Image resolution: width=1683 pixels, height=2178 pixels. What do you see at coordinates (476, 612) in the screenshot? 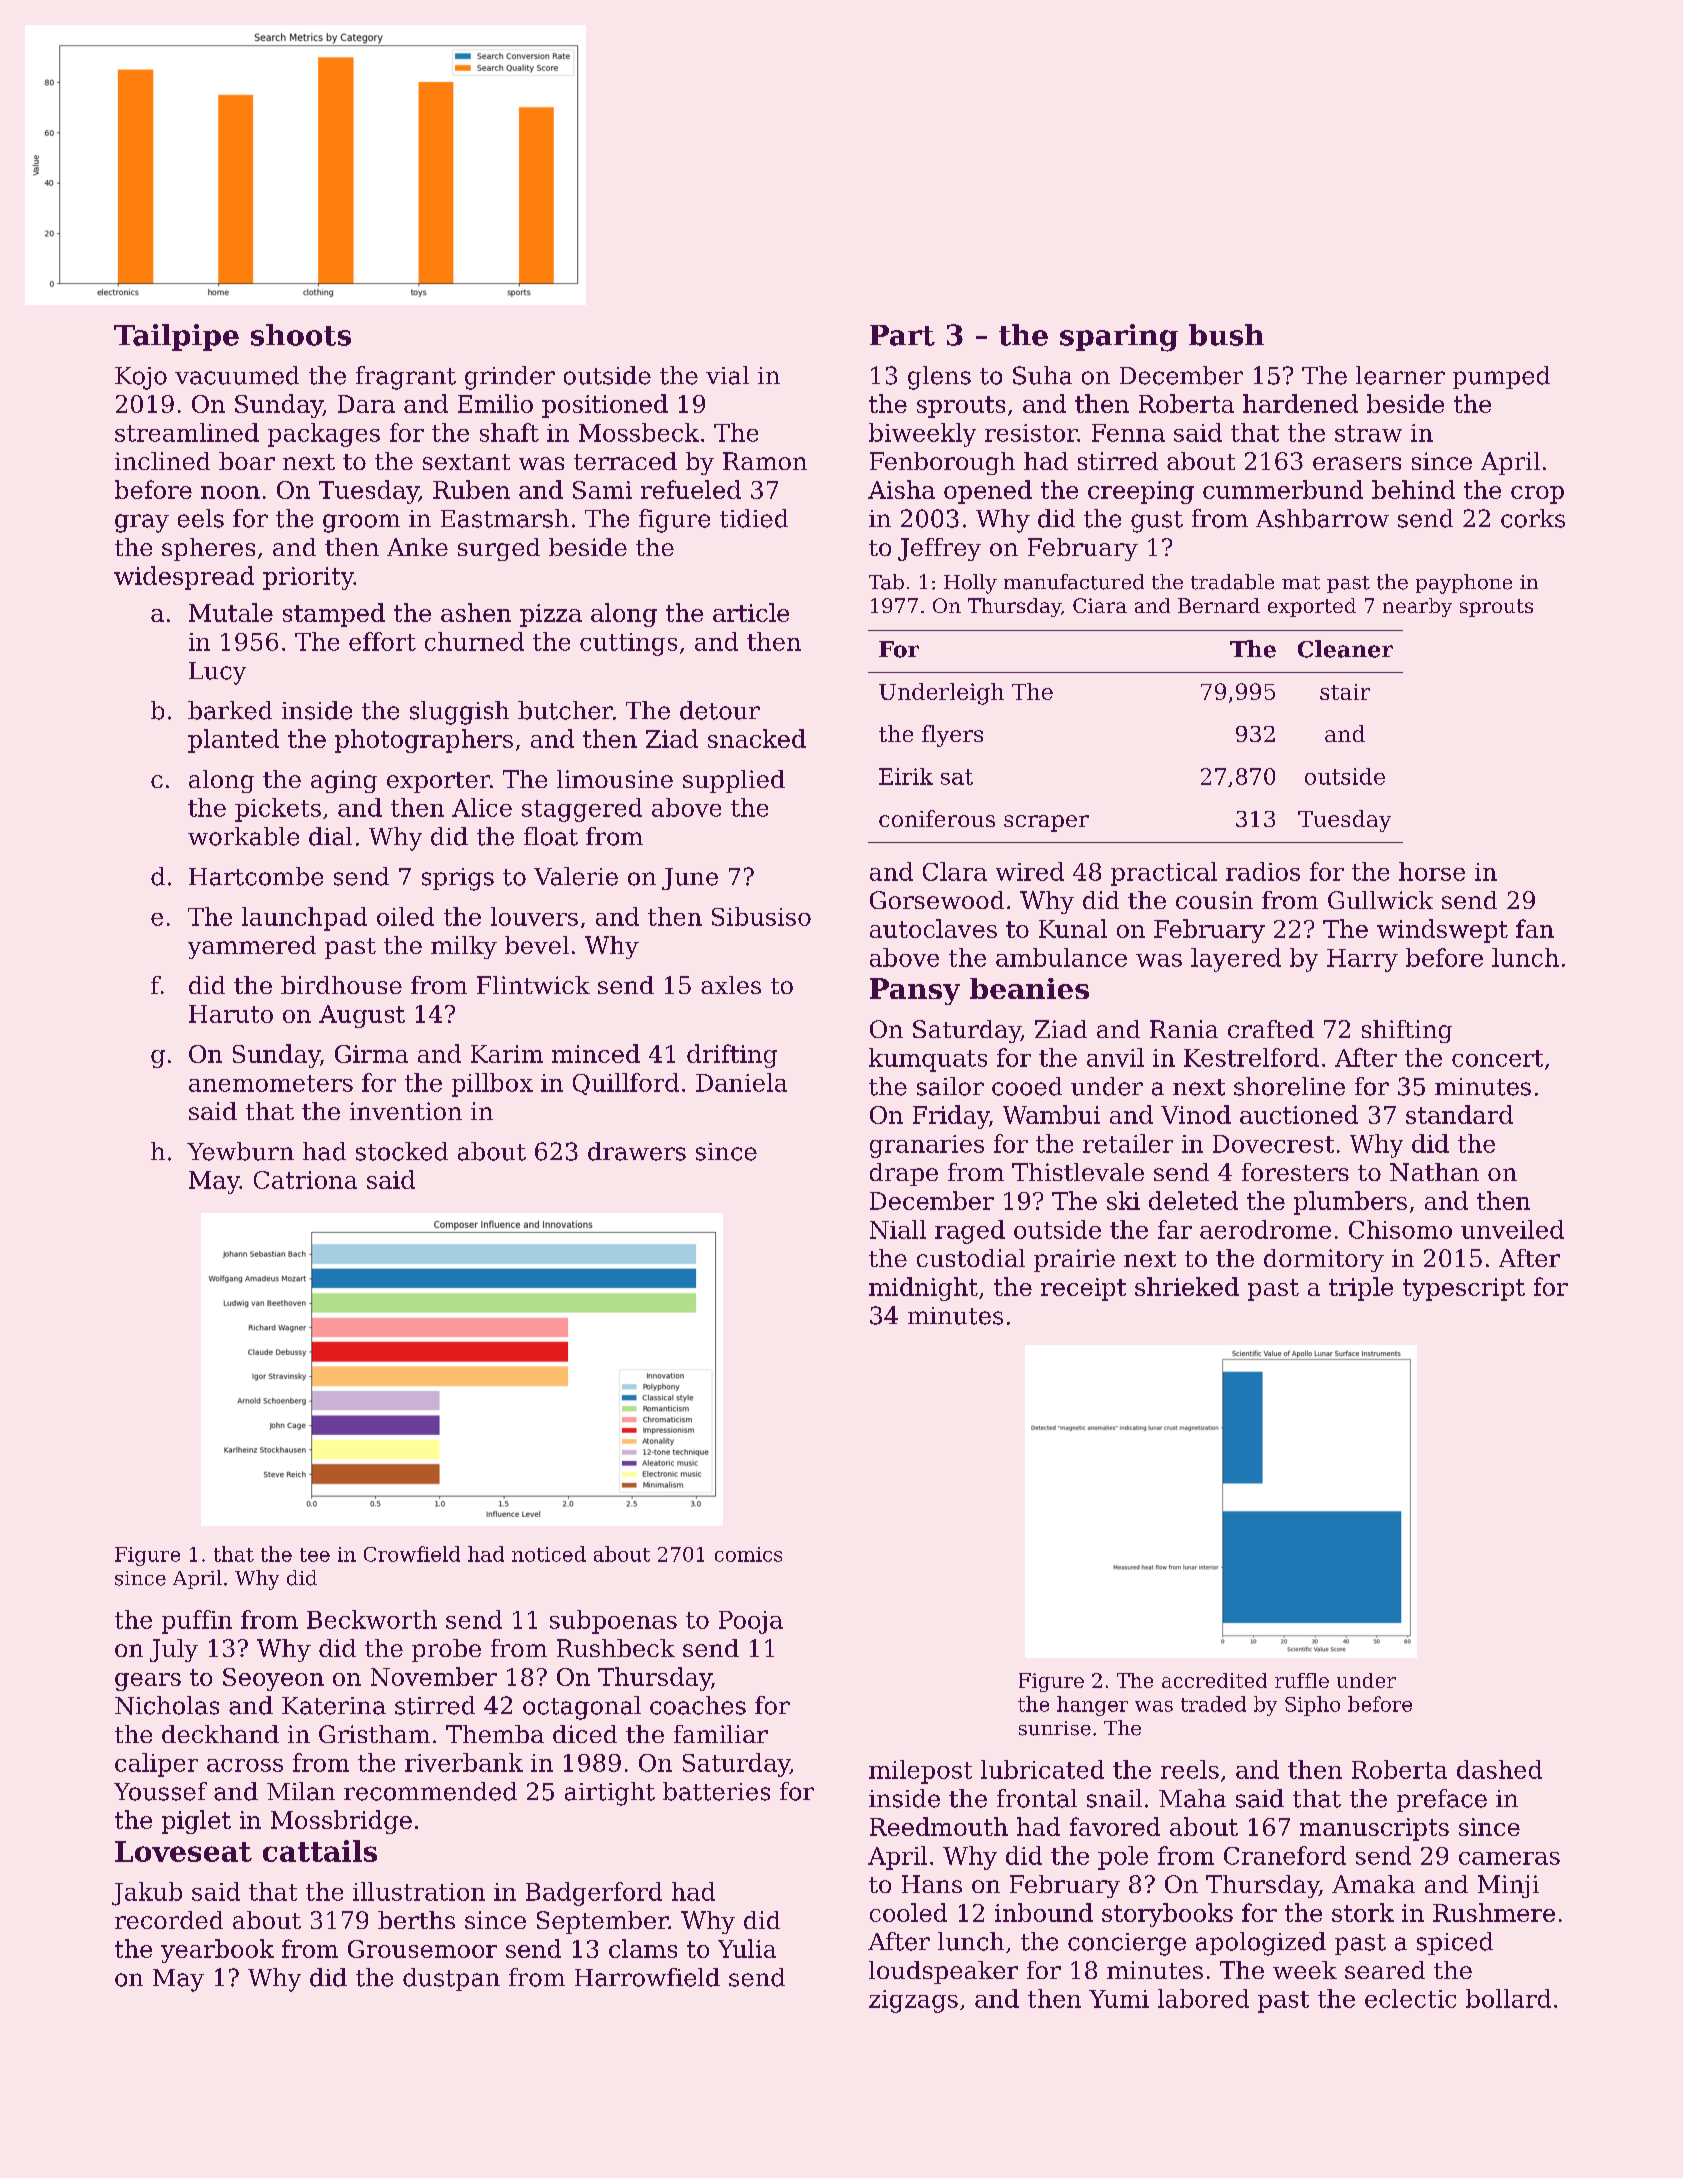
I see `ashen` at bounding box center [476, 612].
